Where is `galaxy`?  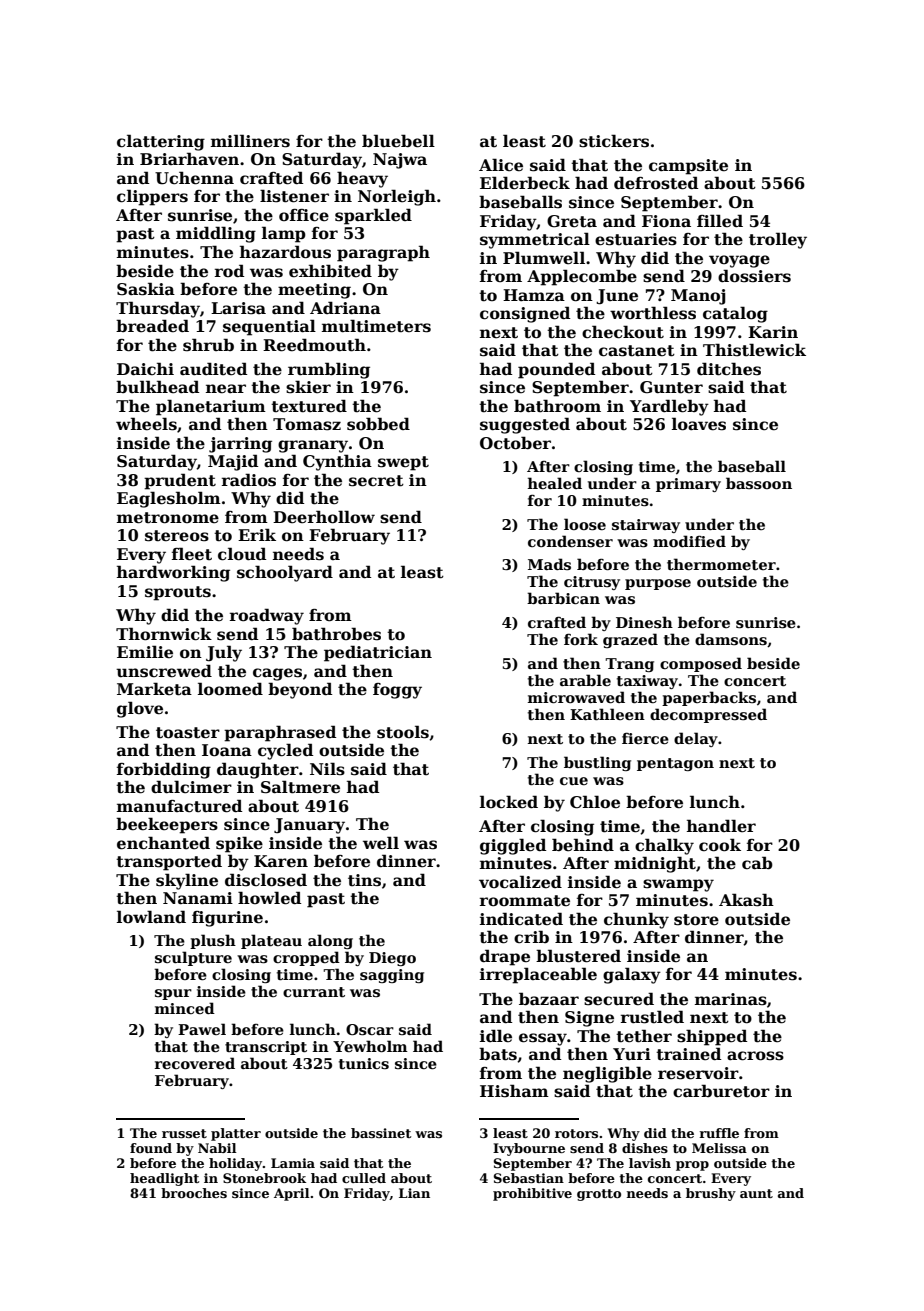 galaxy is located at coordinates (632, 975).
